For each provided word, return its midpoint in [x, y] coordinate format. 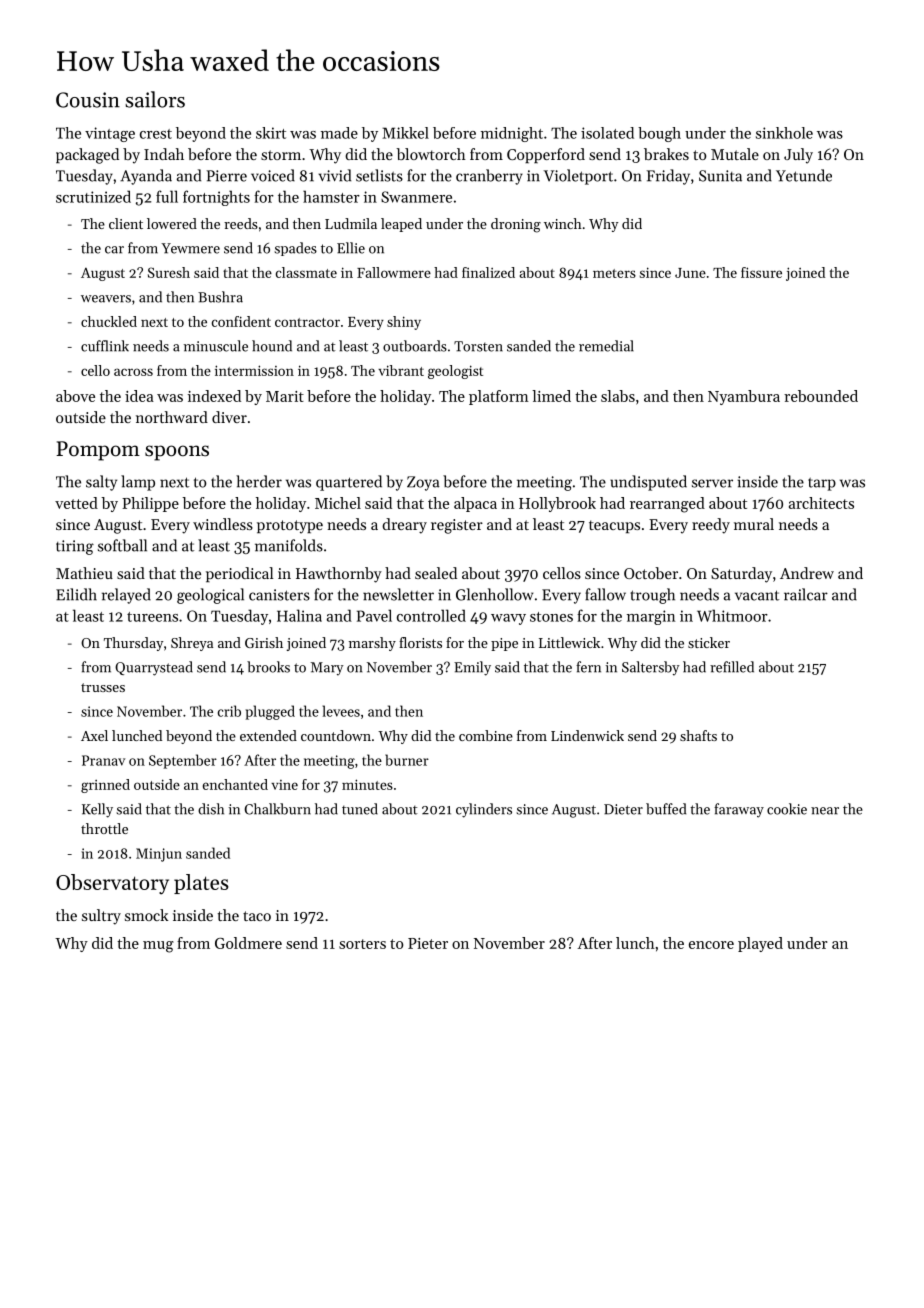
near [825, 811]
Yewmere [190, 248]
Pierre [227, 176]
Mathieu [84, 573]
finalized [488, 272]
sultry [101, 917]
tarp [822, 484]
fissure [761, 272]
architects [821, 503]
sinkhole [784, 133]
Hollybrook [557, 504]
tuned [360, 809]
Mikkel [405, 133]
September [183, 761]
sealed [436, 573]
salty [101, 483]
